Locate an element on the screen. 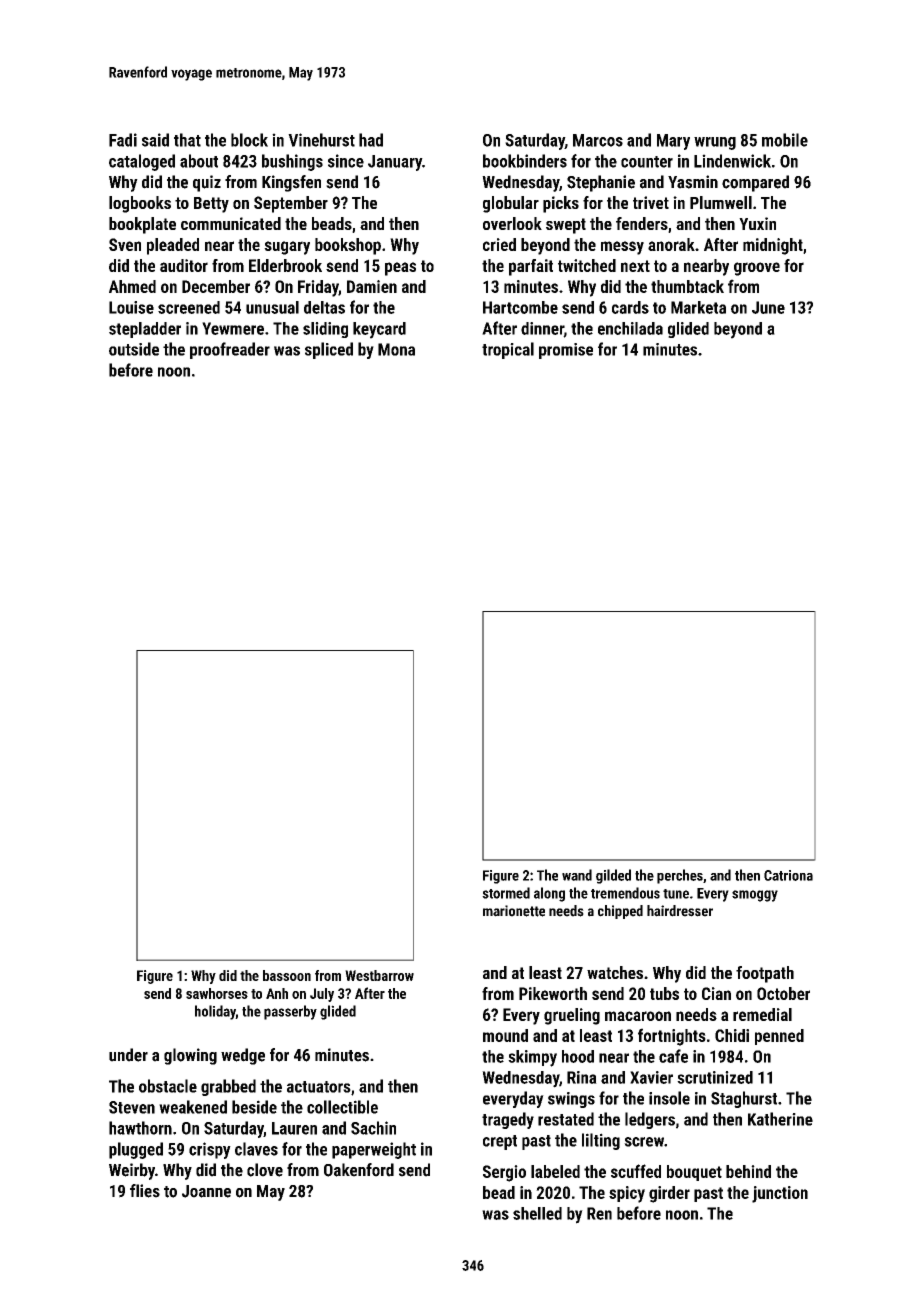 This screenshot has width=924, height=1314. Marketa is located at coordinates (698, 307).
